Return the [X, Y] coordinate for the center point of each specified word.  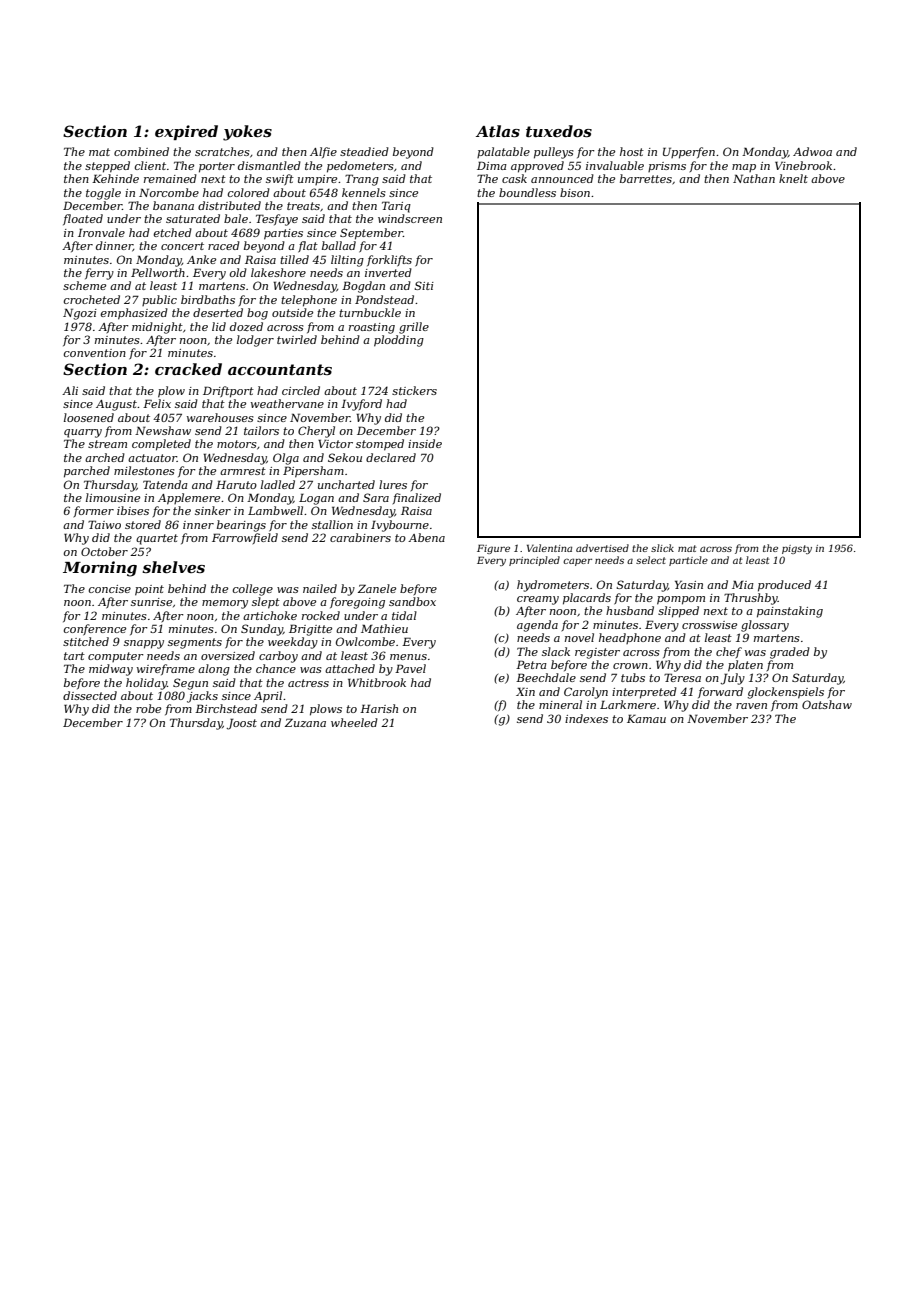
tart [74, 656]
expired [186, 132]
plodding [399, 341]
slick [662, 548]
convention [95, 353]
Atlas [498, 131]
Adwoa [812, 151]
